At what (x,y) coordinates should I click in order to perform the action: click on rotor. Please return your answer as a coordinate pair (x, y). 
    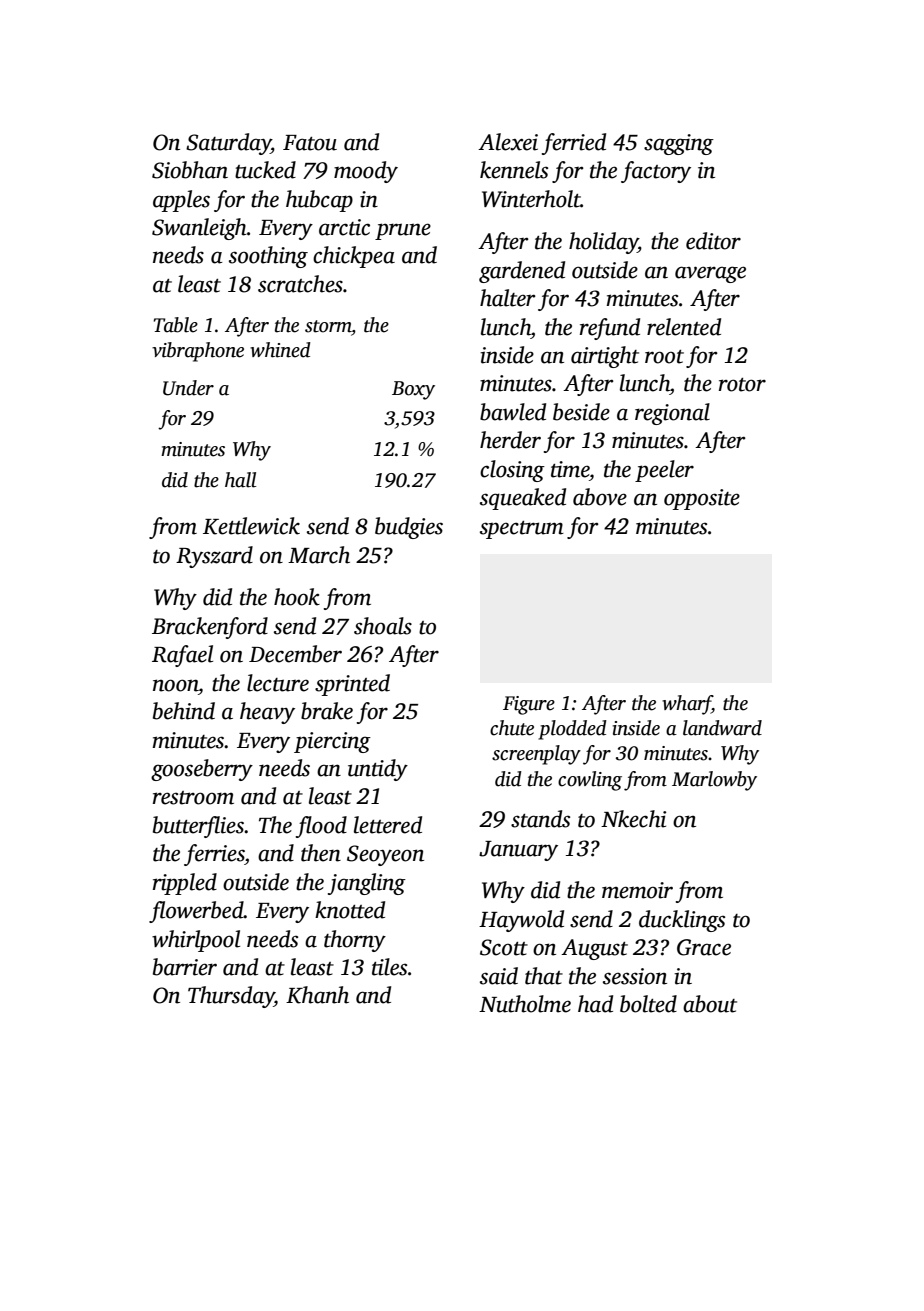
    Looking at the image, I should click on (742, 385).
